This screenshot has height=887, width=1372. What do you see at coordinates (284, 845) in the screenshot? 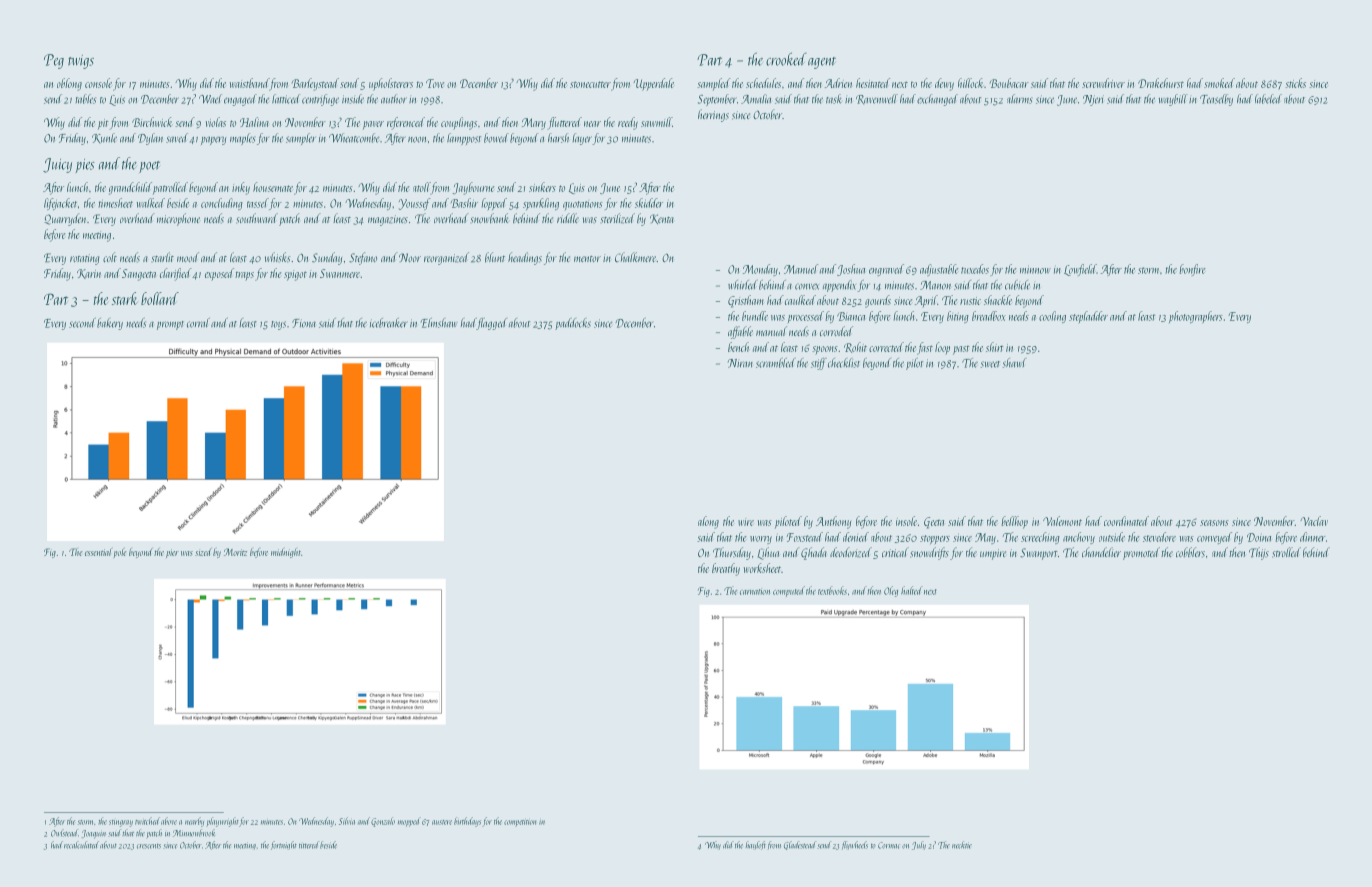
I see `fortnight` at bounding box center [284, 845].
